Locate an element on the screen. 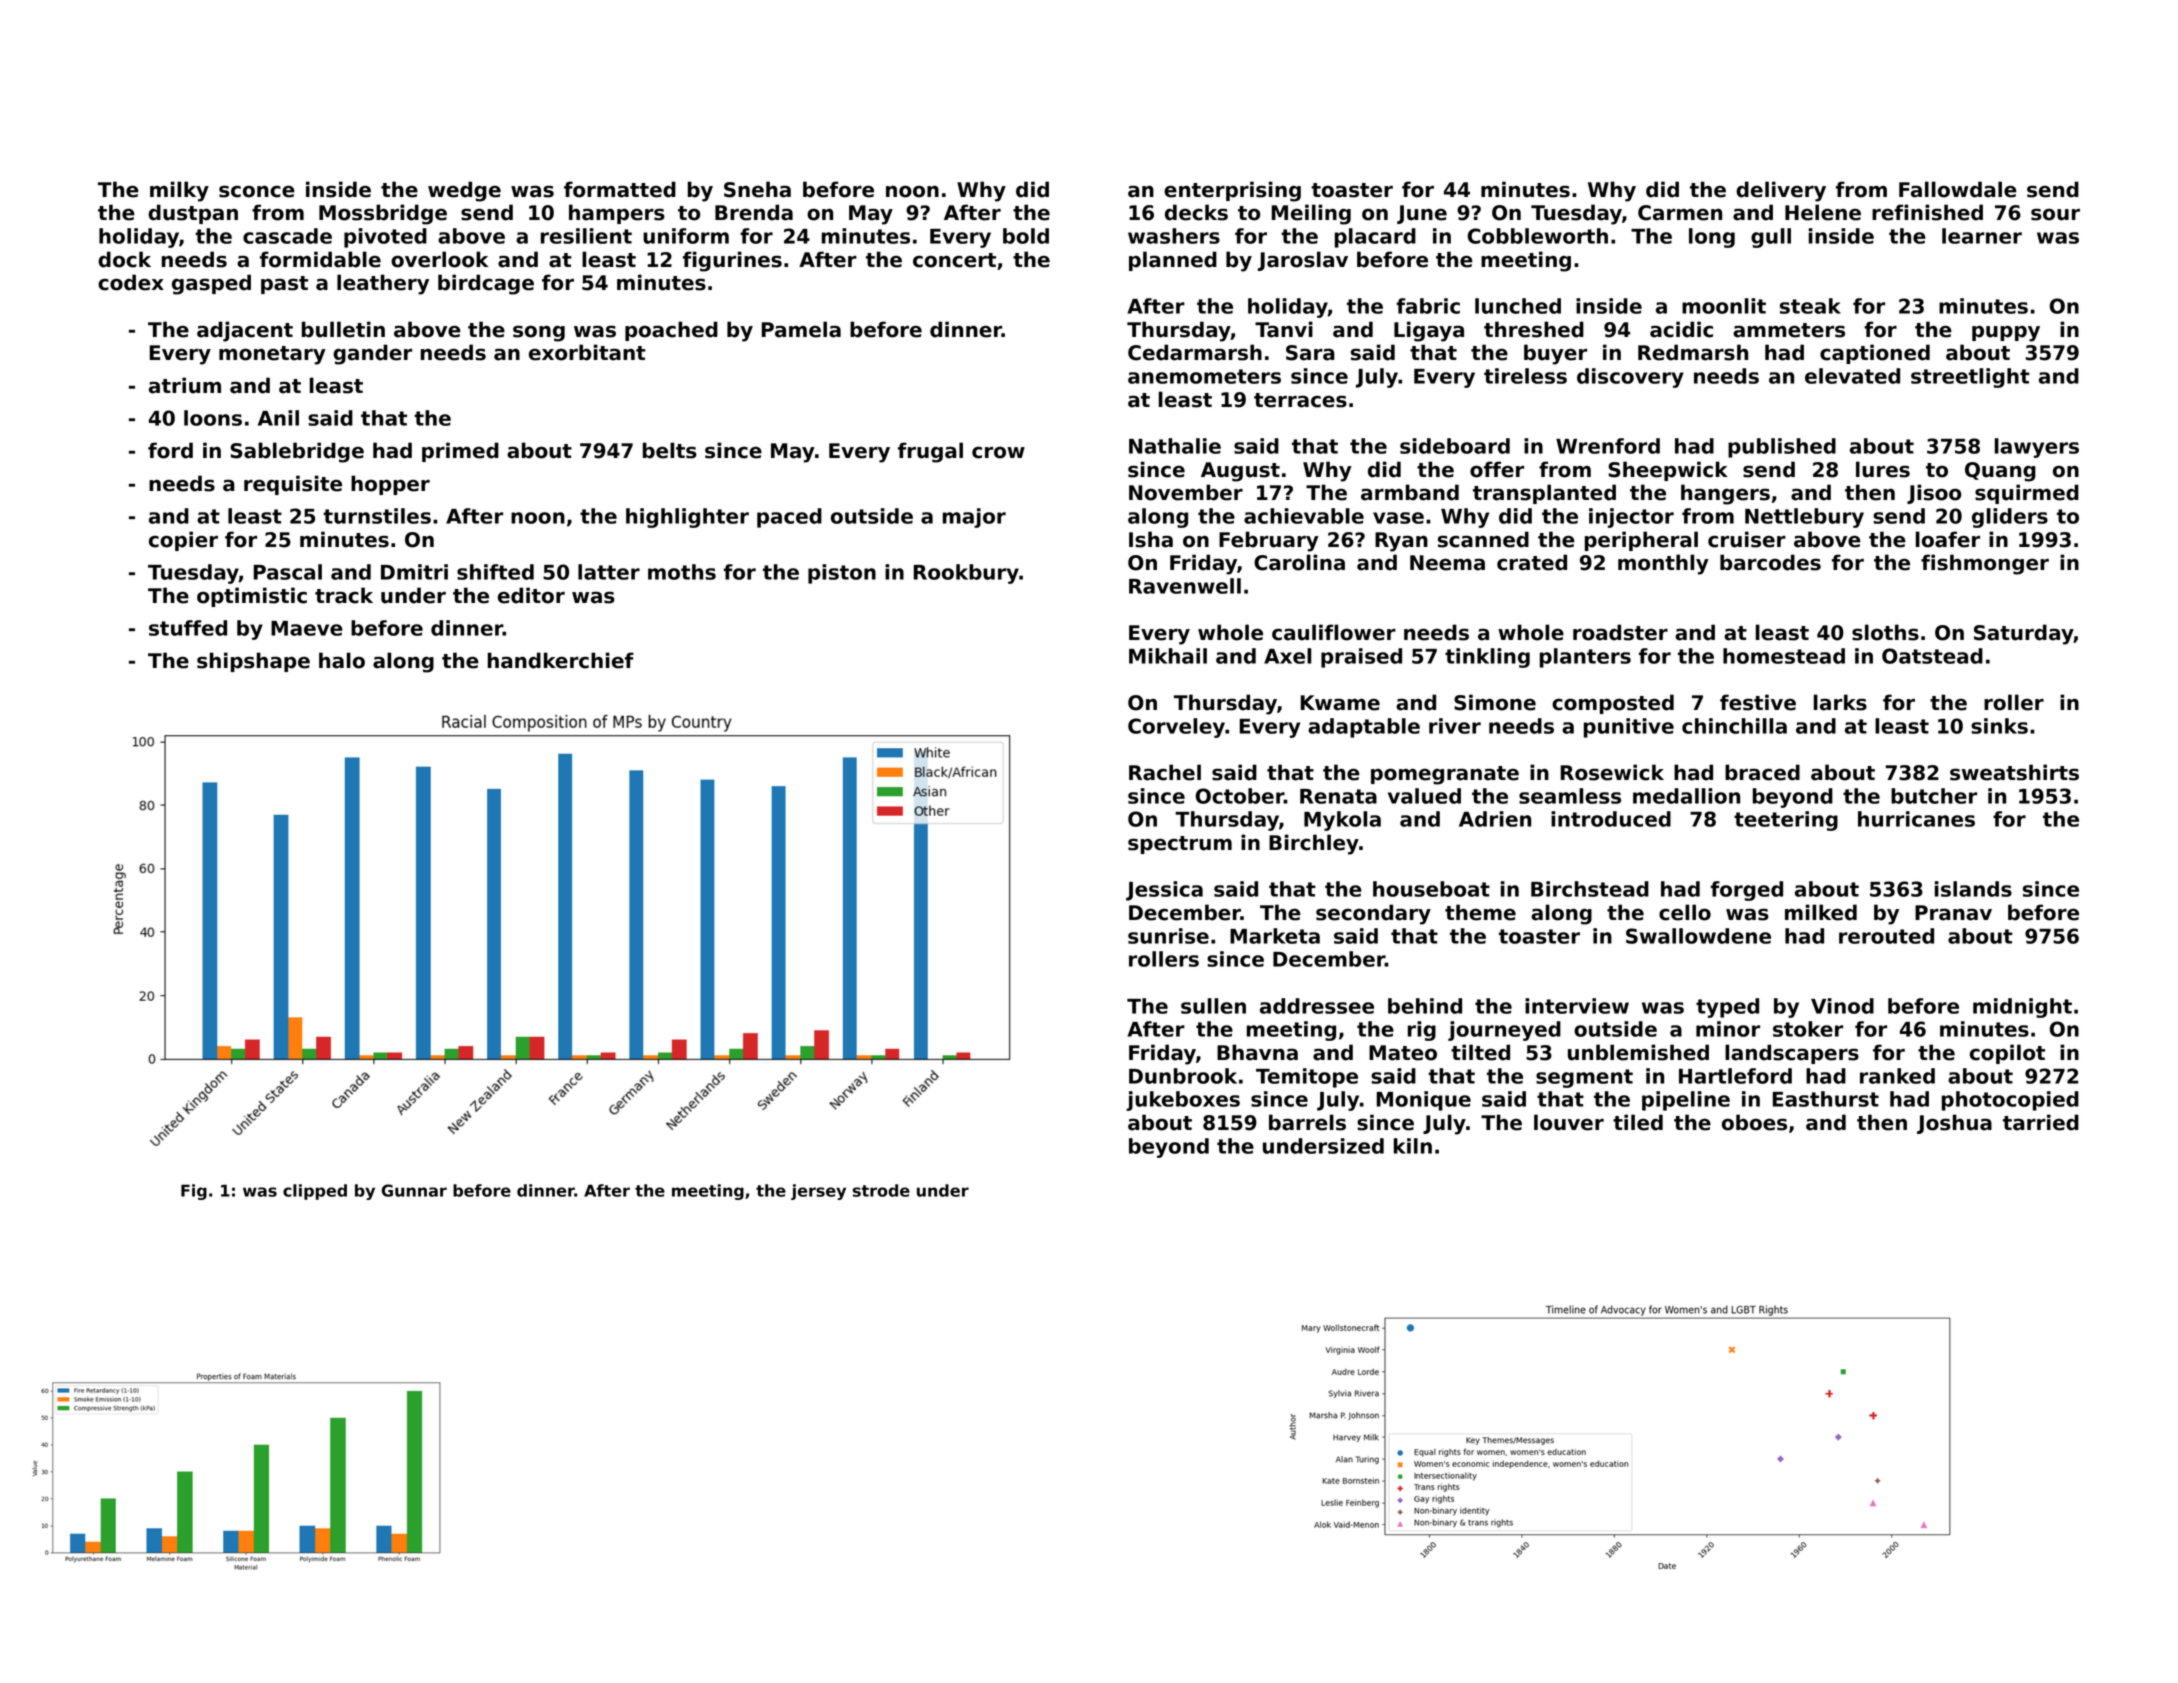 The height and width of the screenshot is (1683, 2178). track is located at coordinates (344, 595).
